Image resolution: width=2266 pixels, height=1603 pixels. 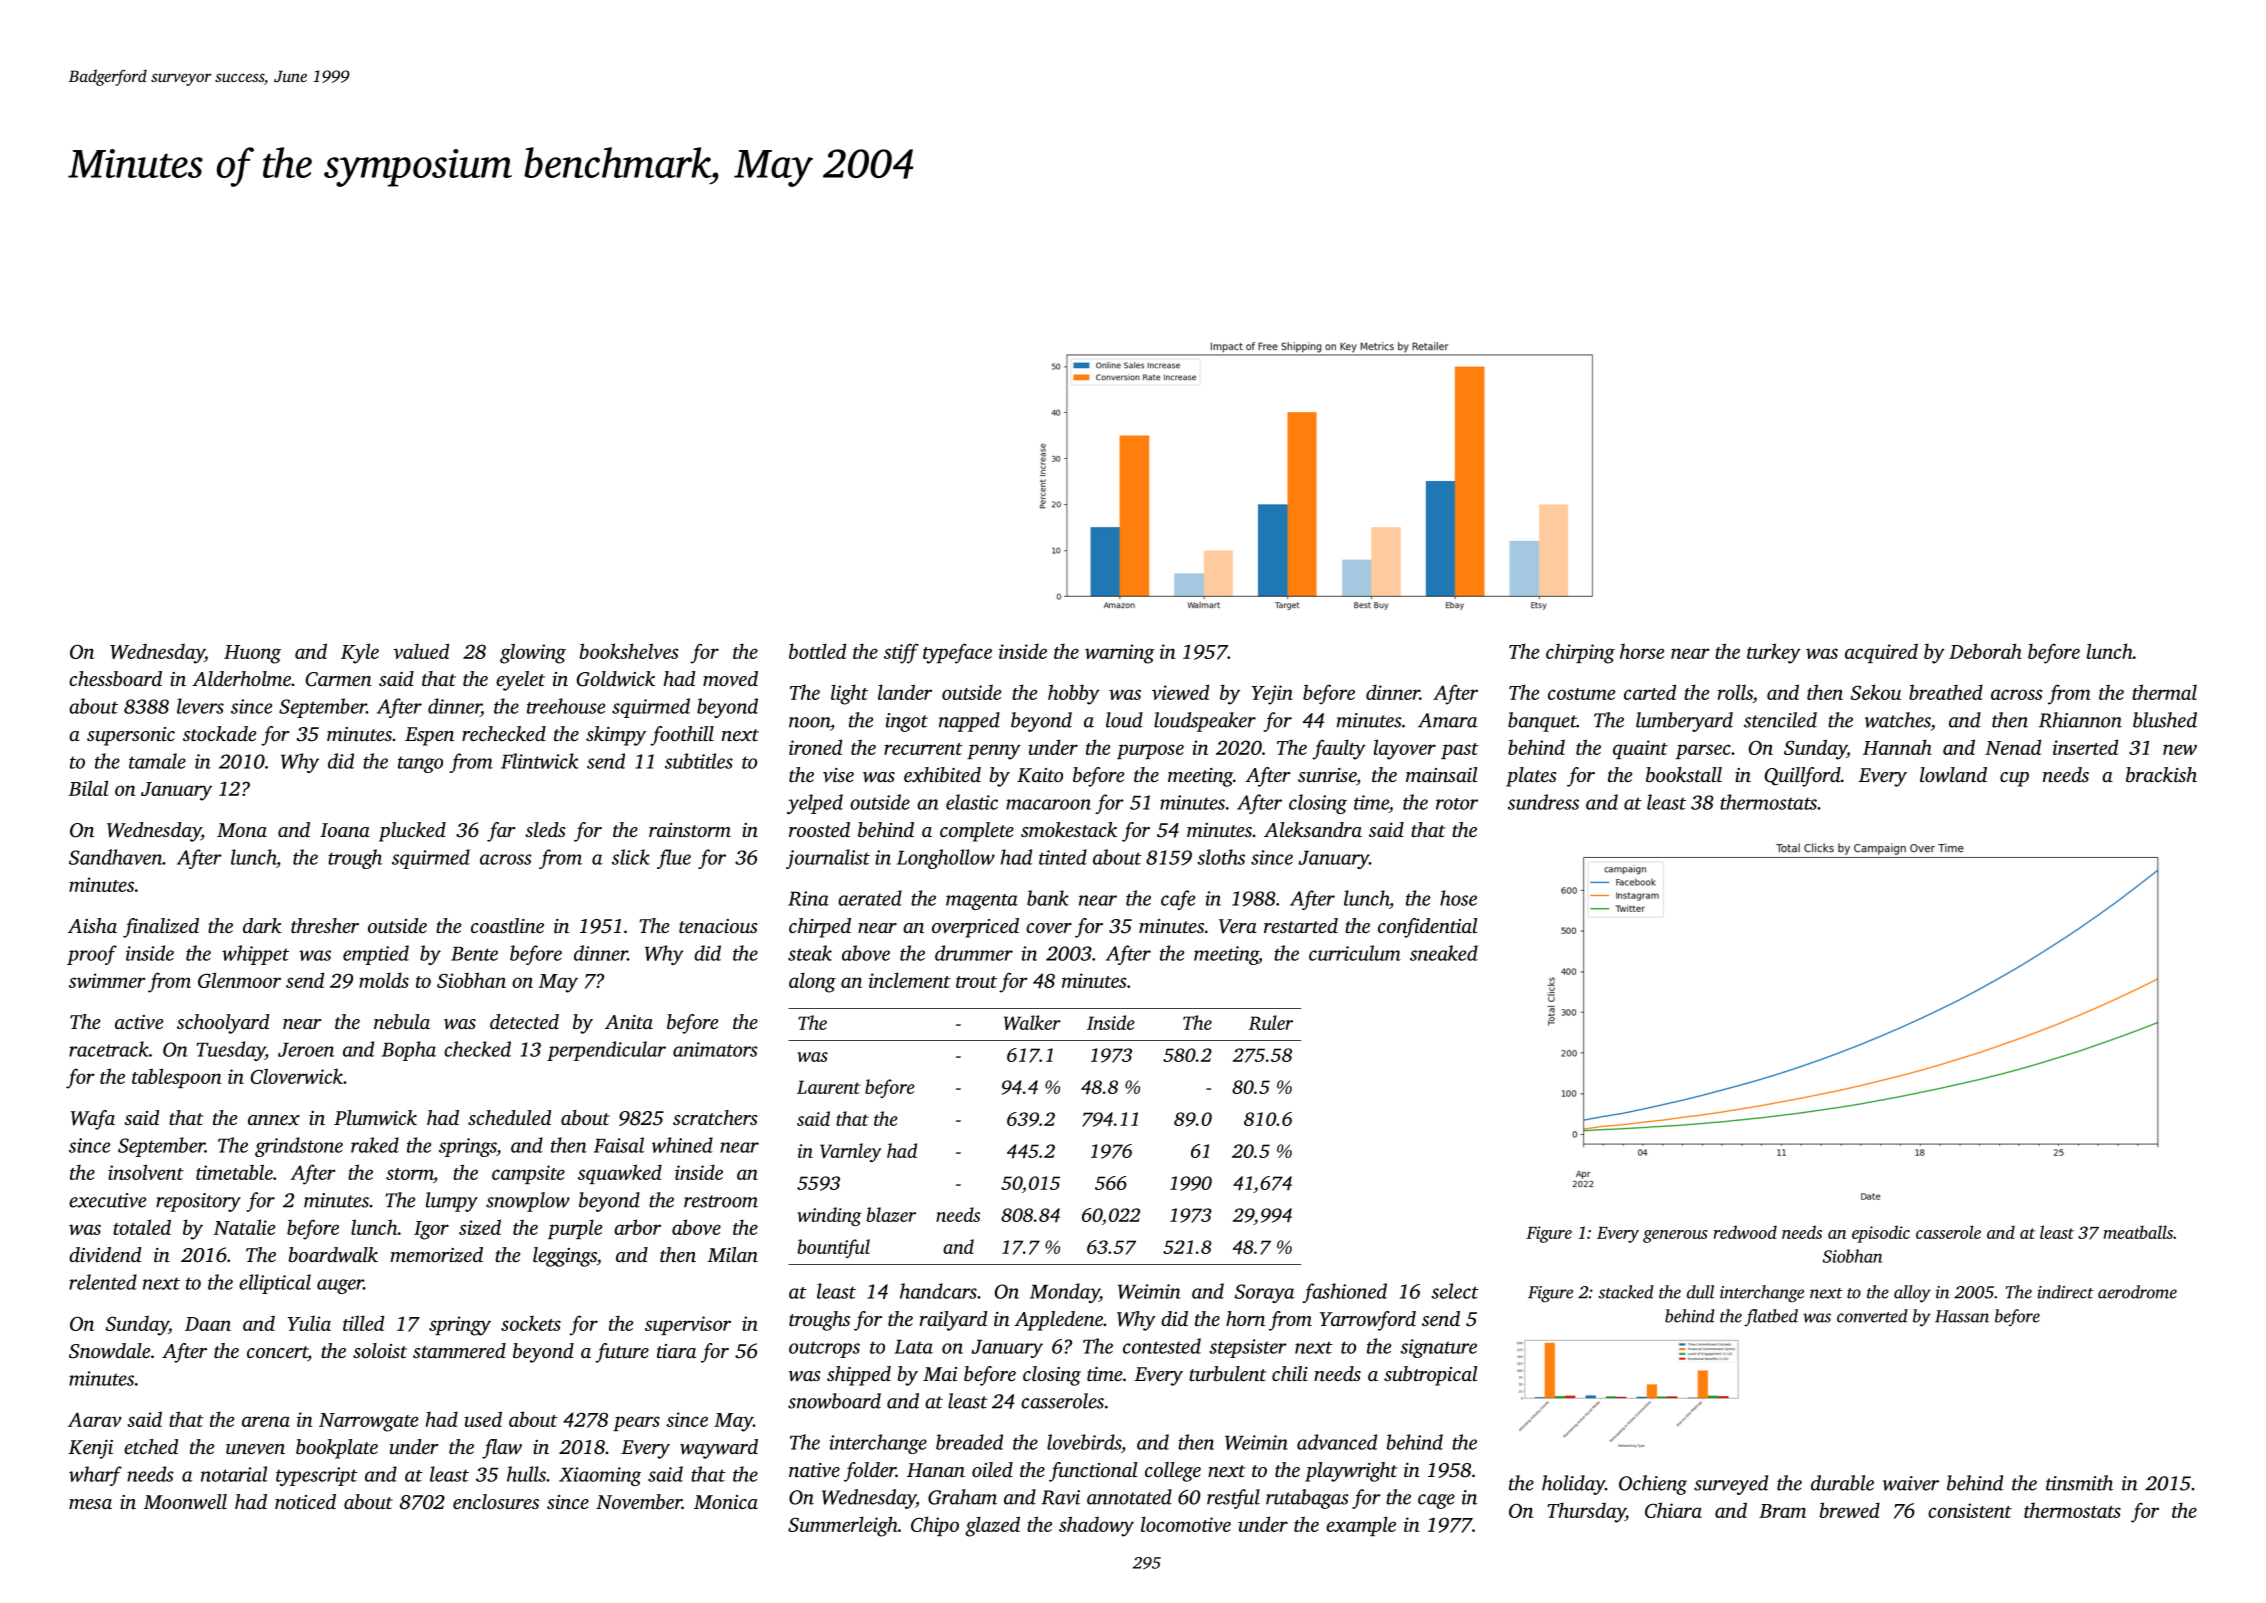 I want to click on brackish, so click(x=2161, y=774).
